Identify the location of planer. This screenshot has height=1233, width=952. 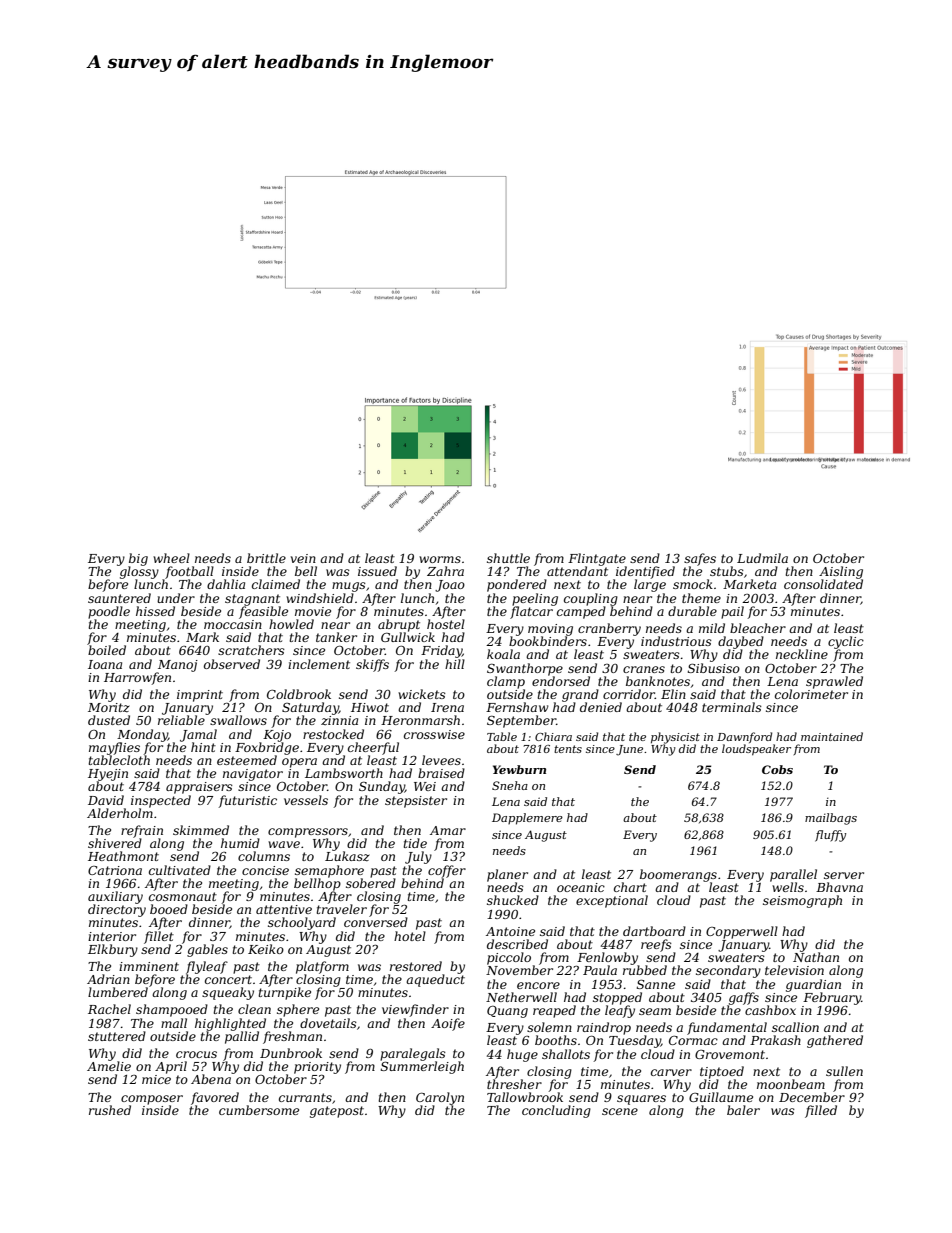
(507, 875).
